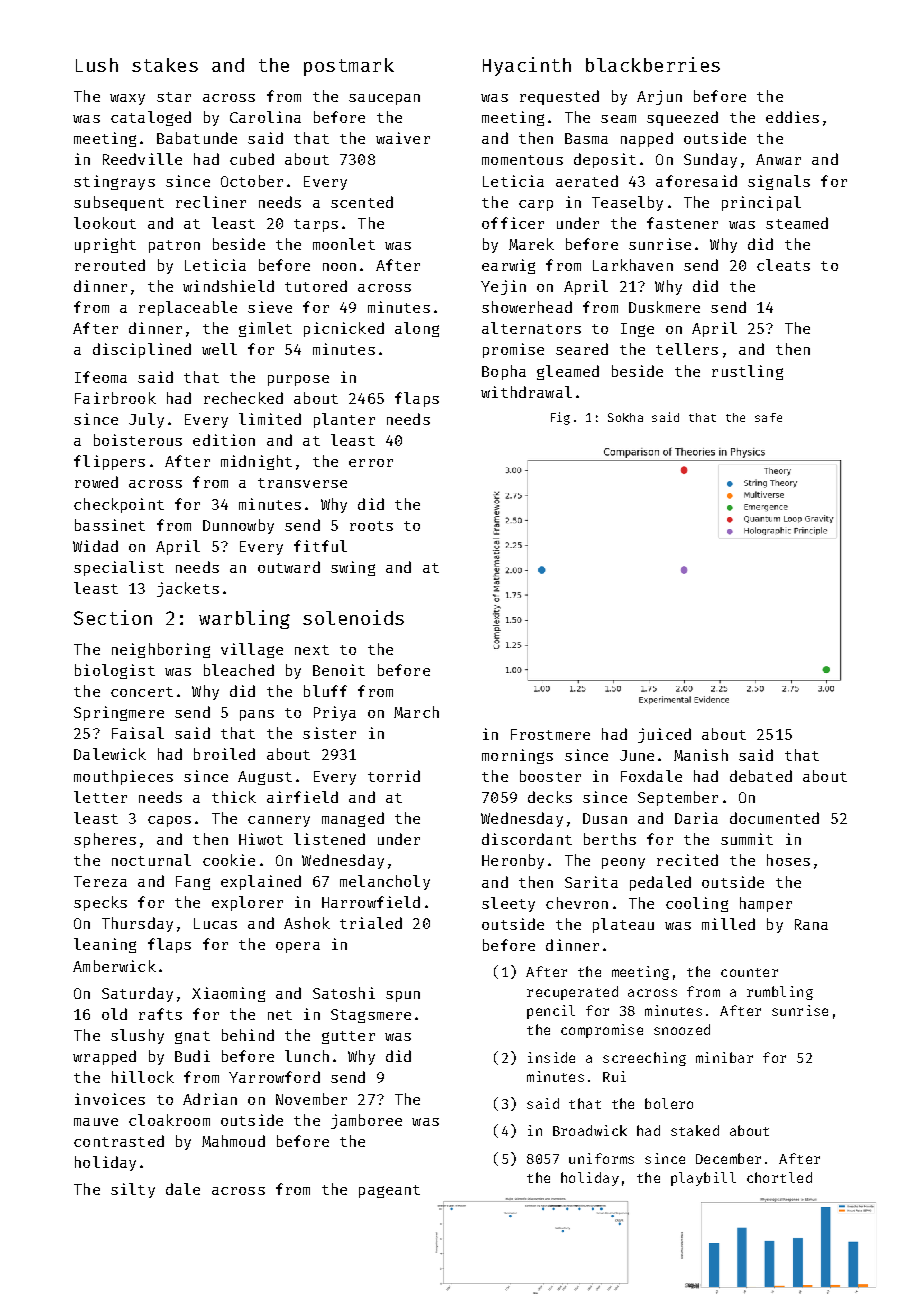 The height and width of the image is (1314, 924). I want to click on chortled, so click(779, 1177).
